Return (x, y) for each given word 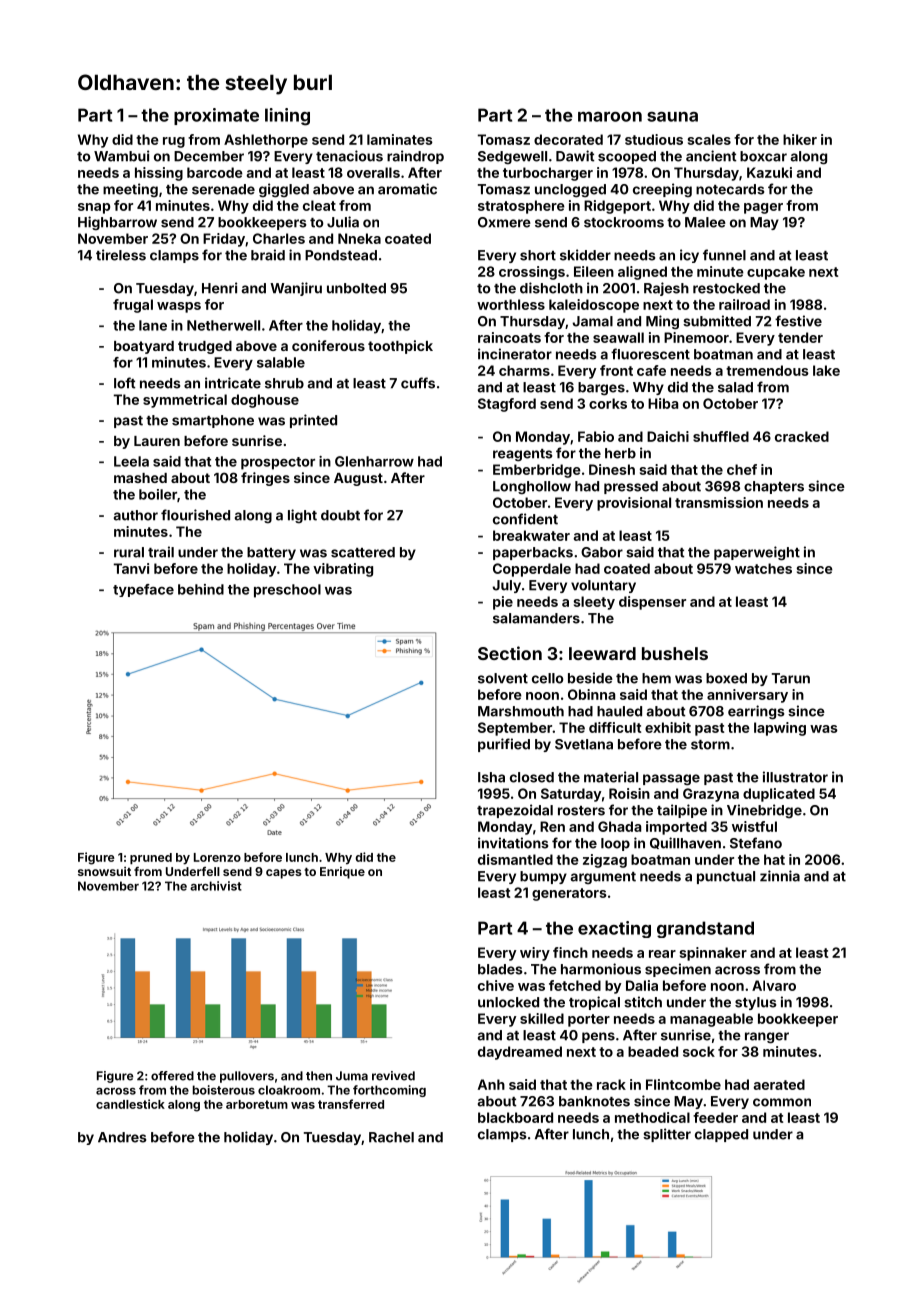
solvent (503, 678)
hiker (800, 139)
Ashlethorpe (266, 141)
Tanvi (131, 568)
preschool (287, 591)
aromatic (407, 189)
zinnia (780, 876)
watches (763, 568)
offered (172, 1076)
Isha (491, 777)
